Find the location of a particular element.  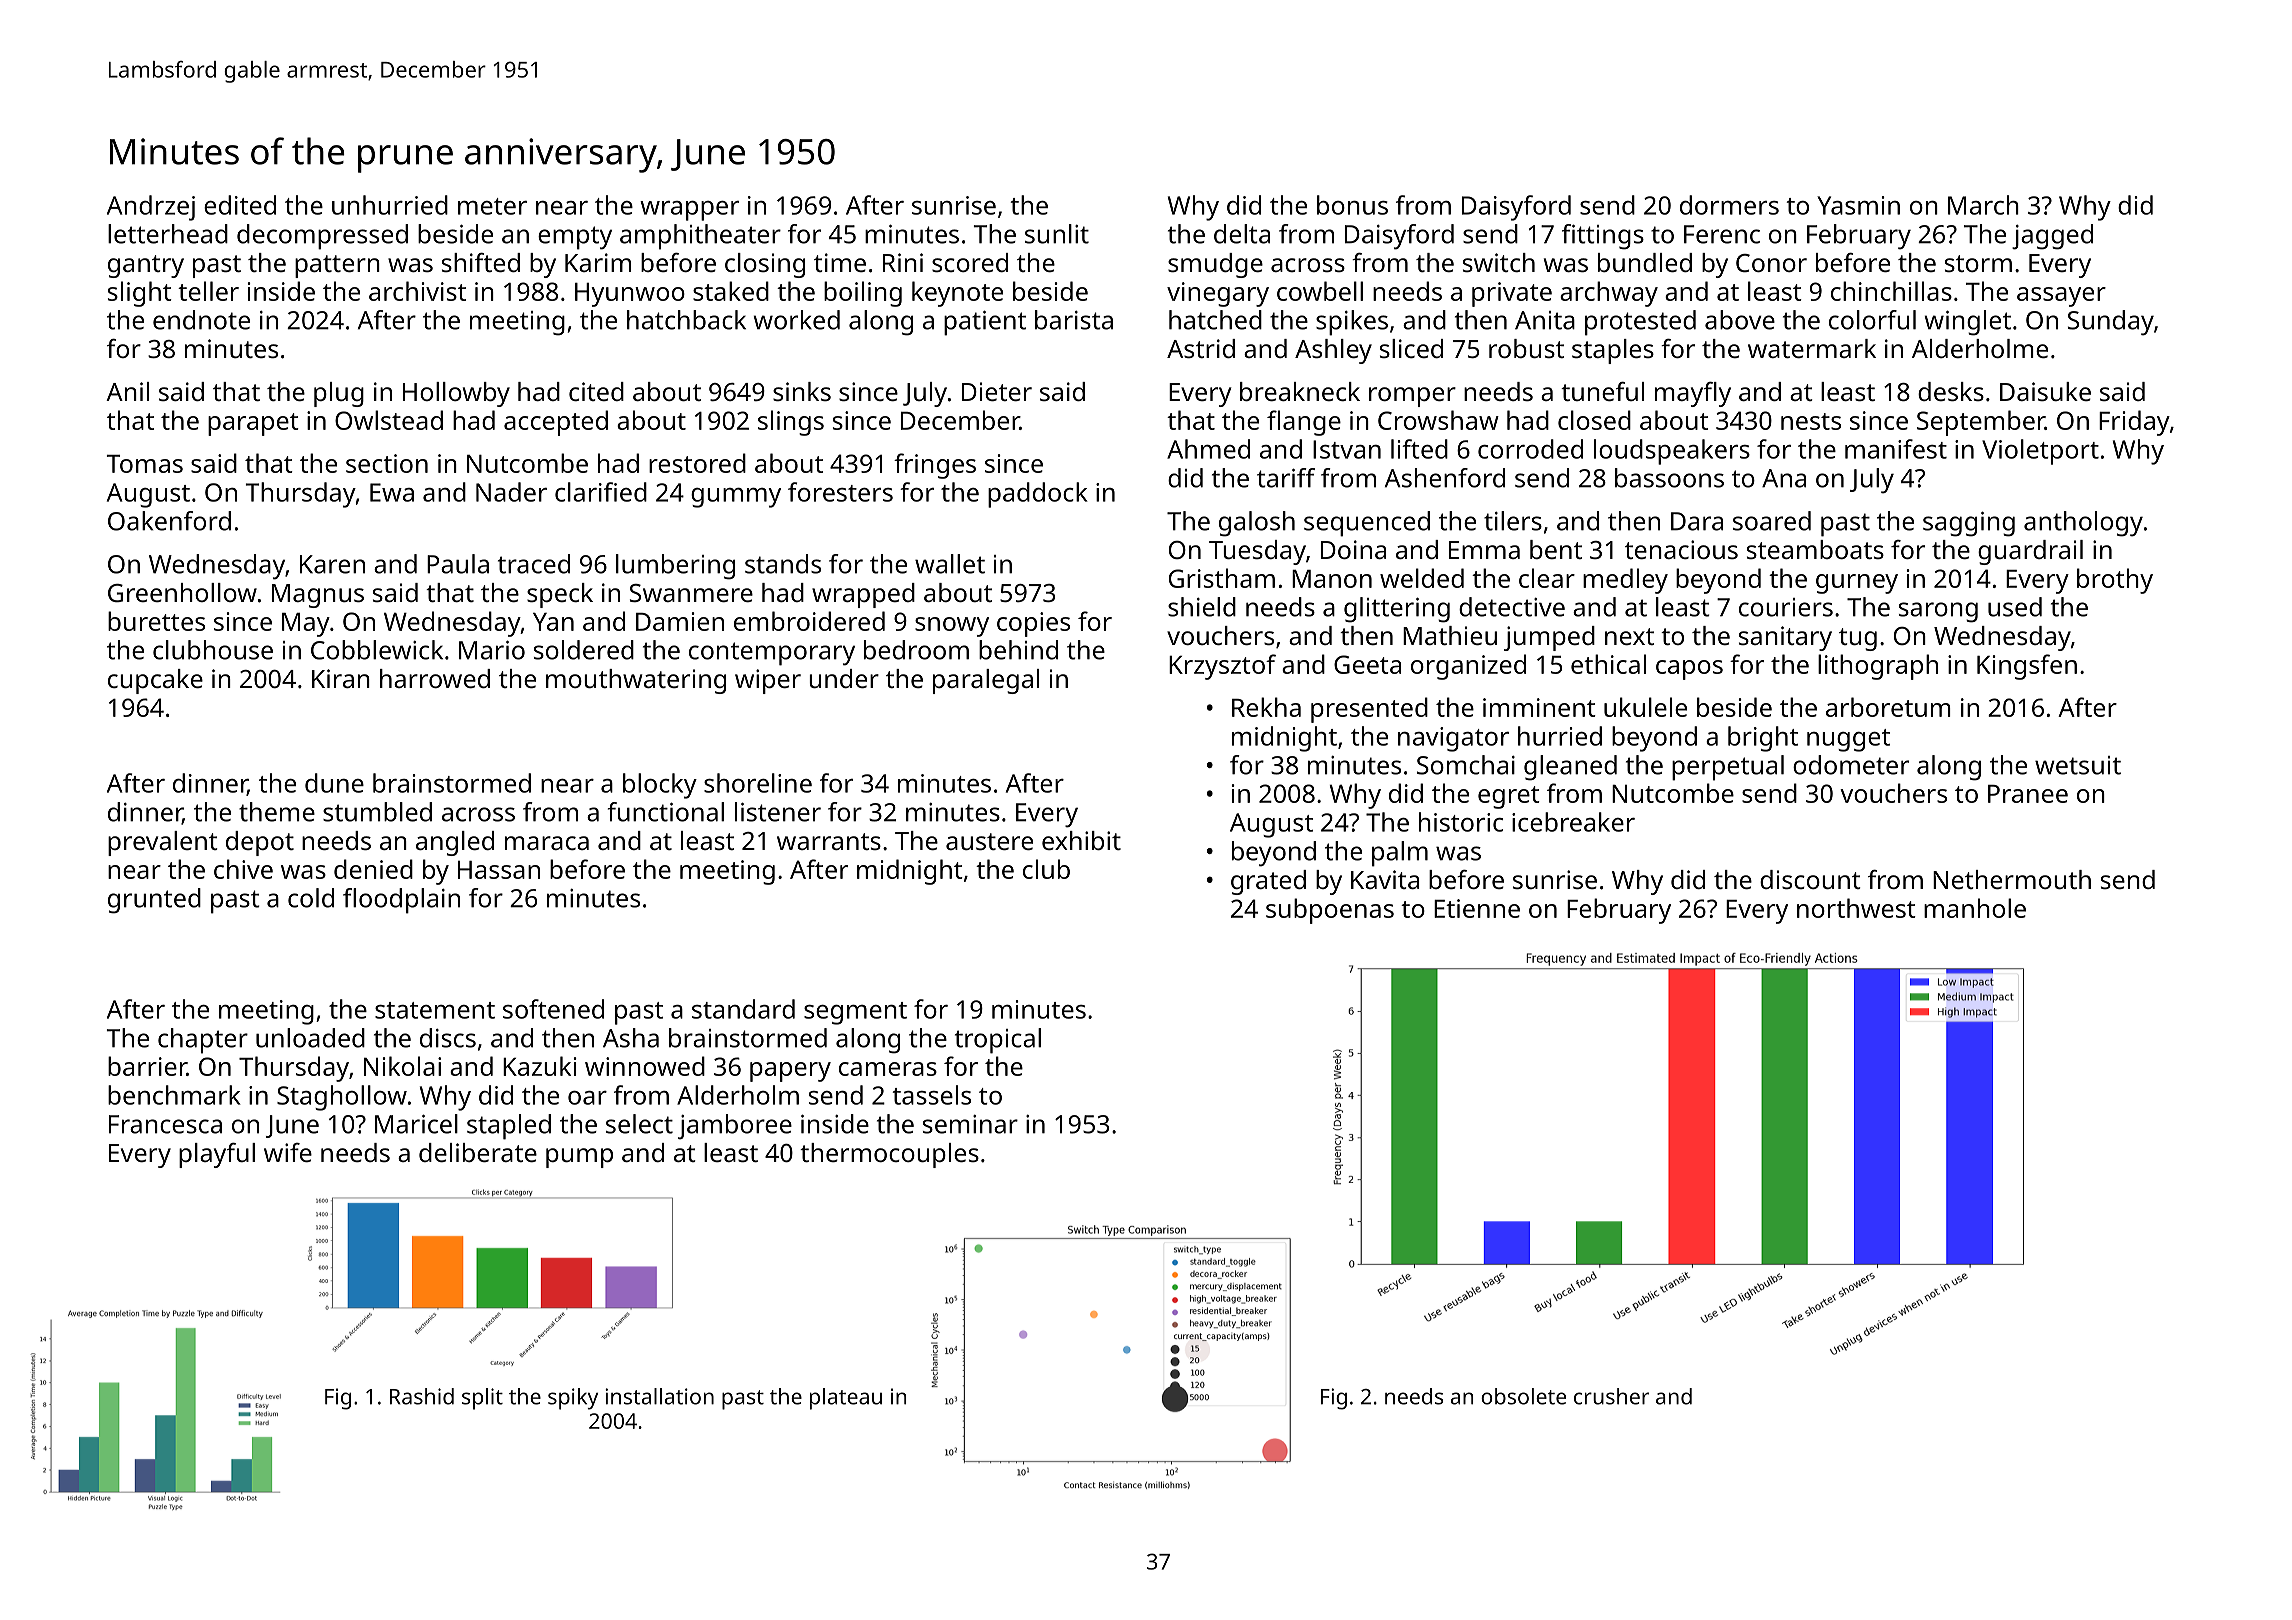

Kiran is located at coordinates (341, 678).
